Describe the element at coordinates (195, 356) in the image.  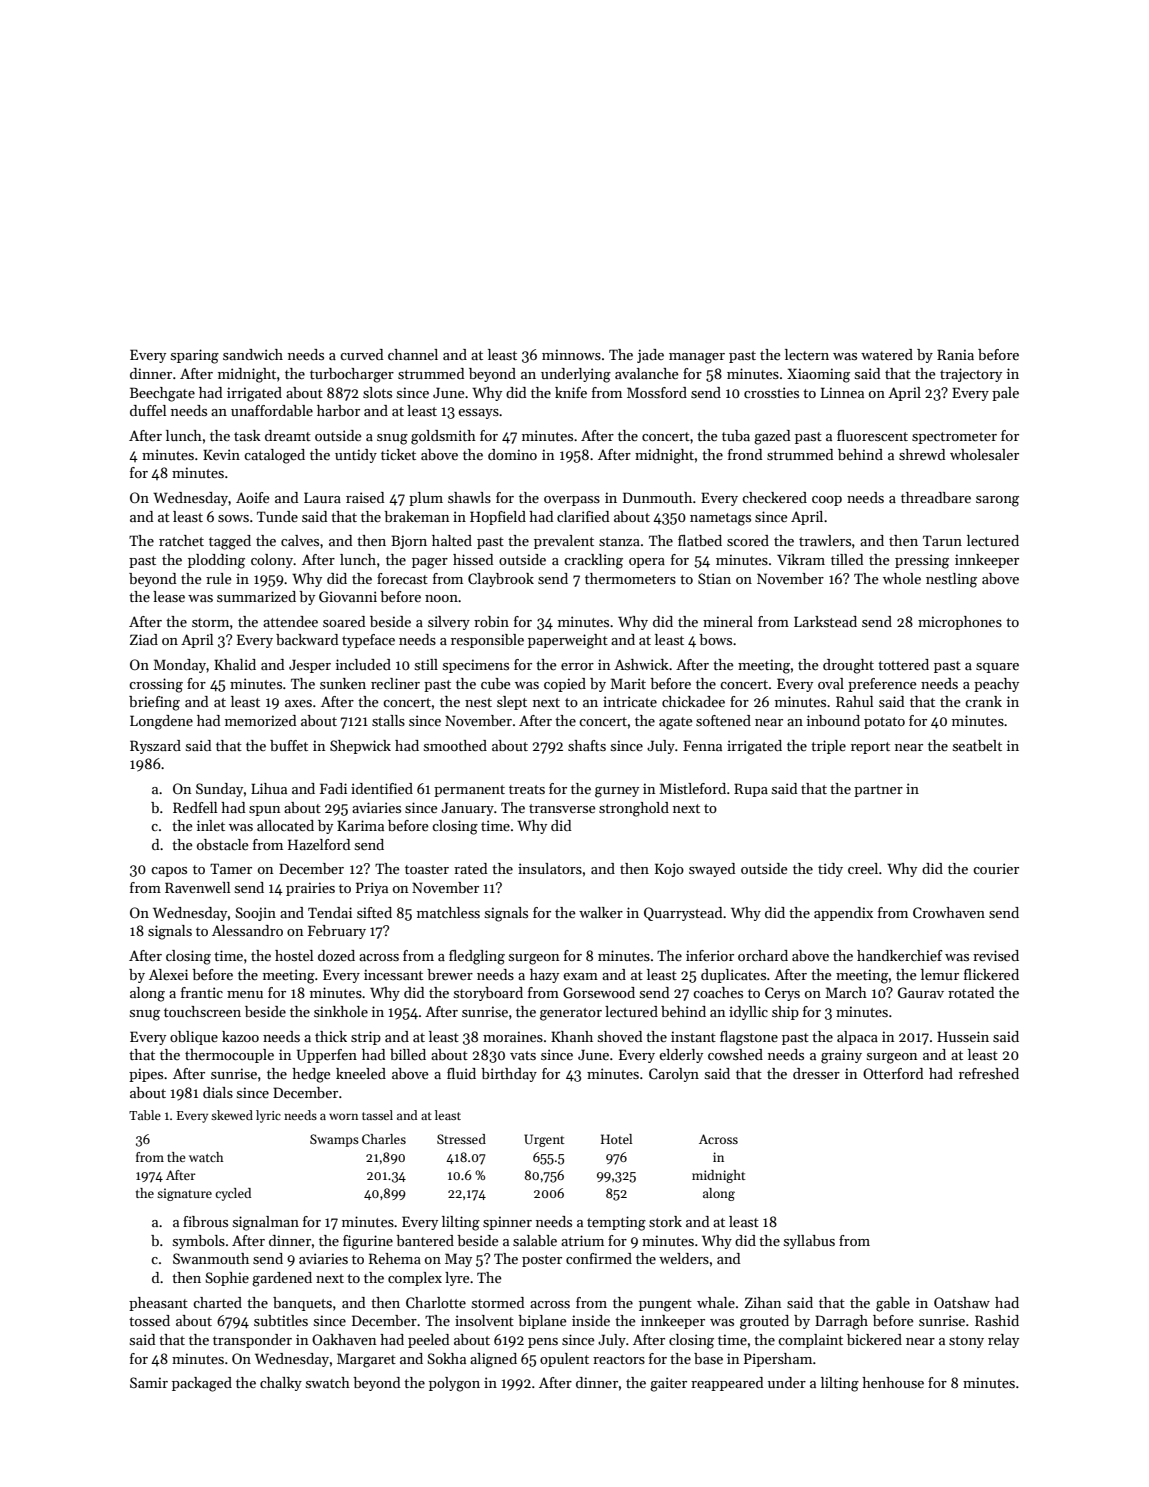
I see `sparing` at that location.
